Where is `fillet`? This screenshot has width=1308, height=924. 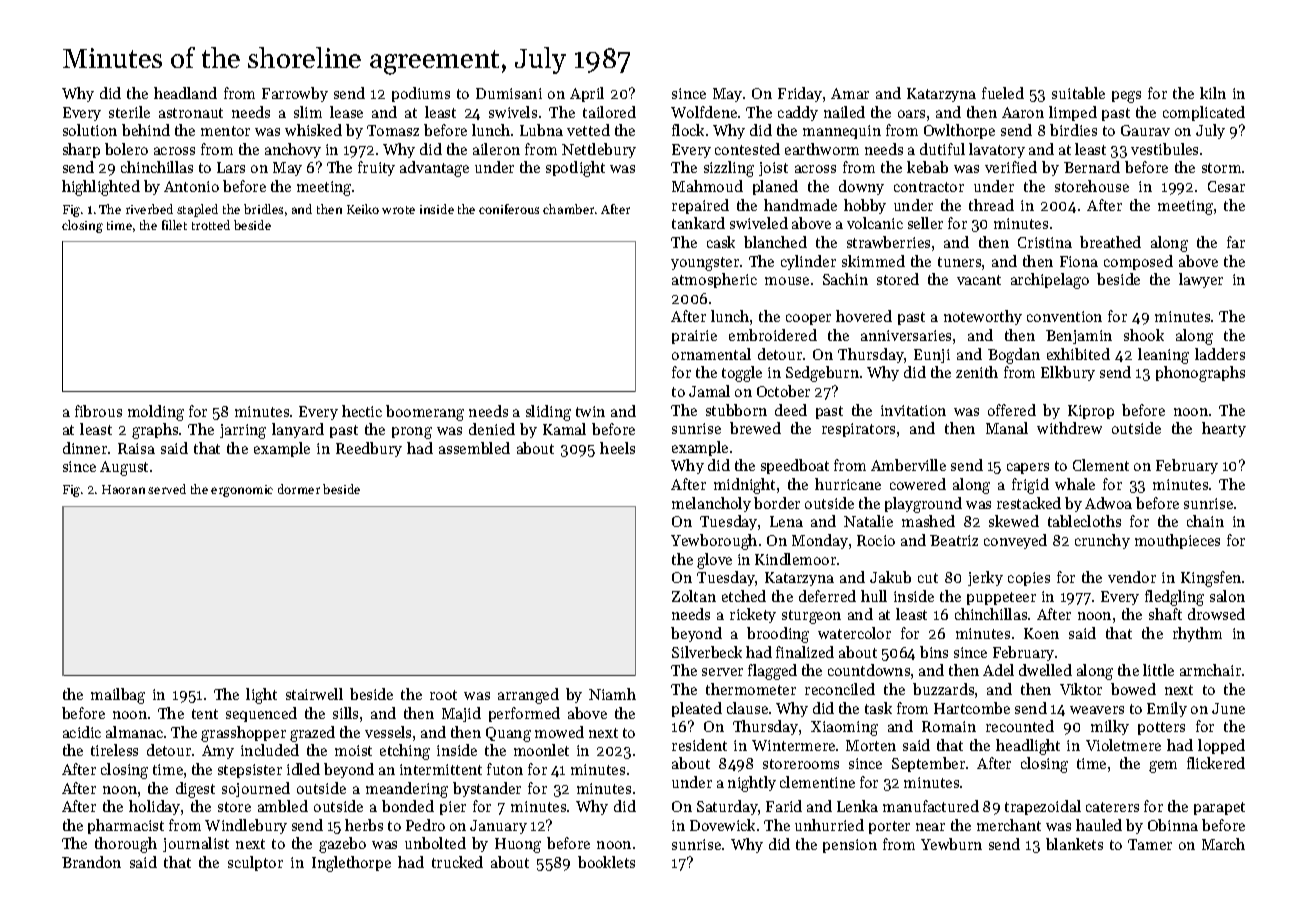 fillet is located at coordinates (174, 225).
